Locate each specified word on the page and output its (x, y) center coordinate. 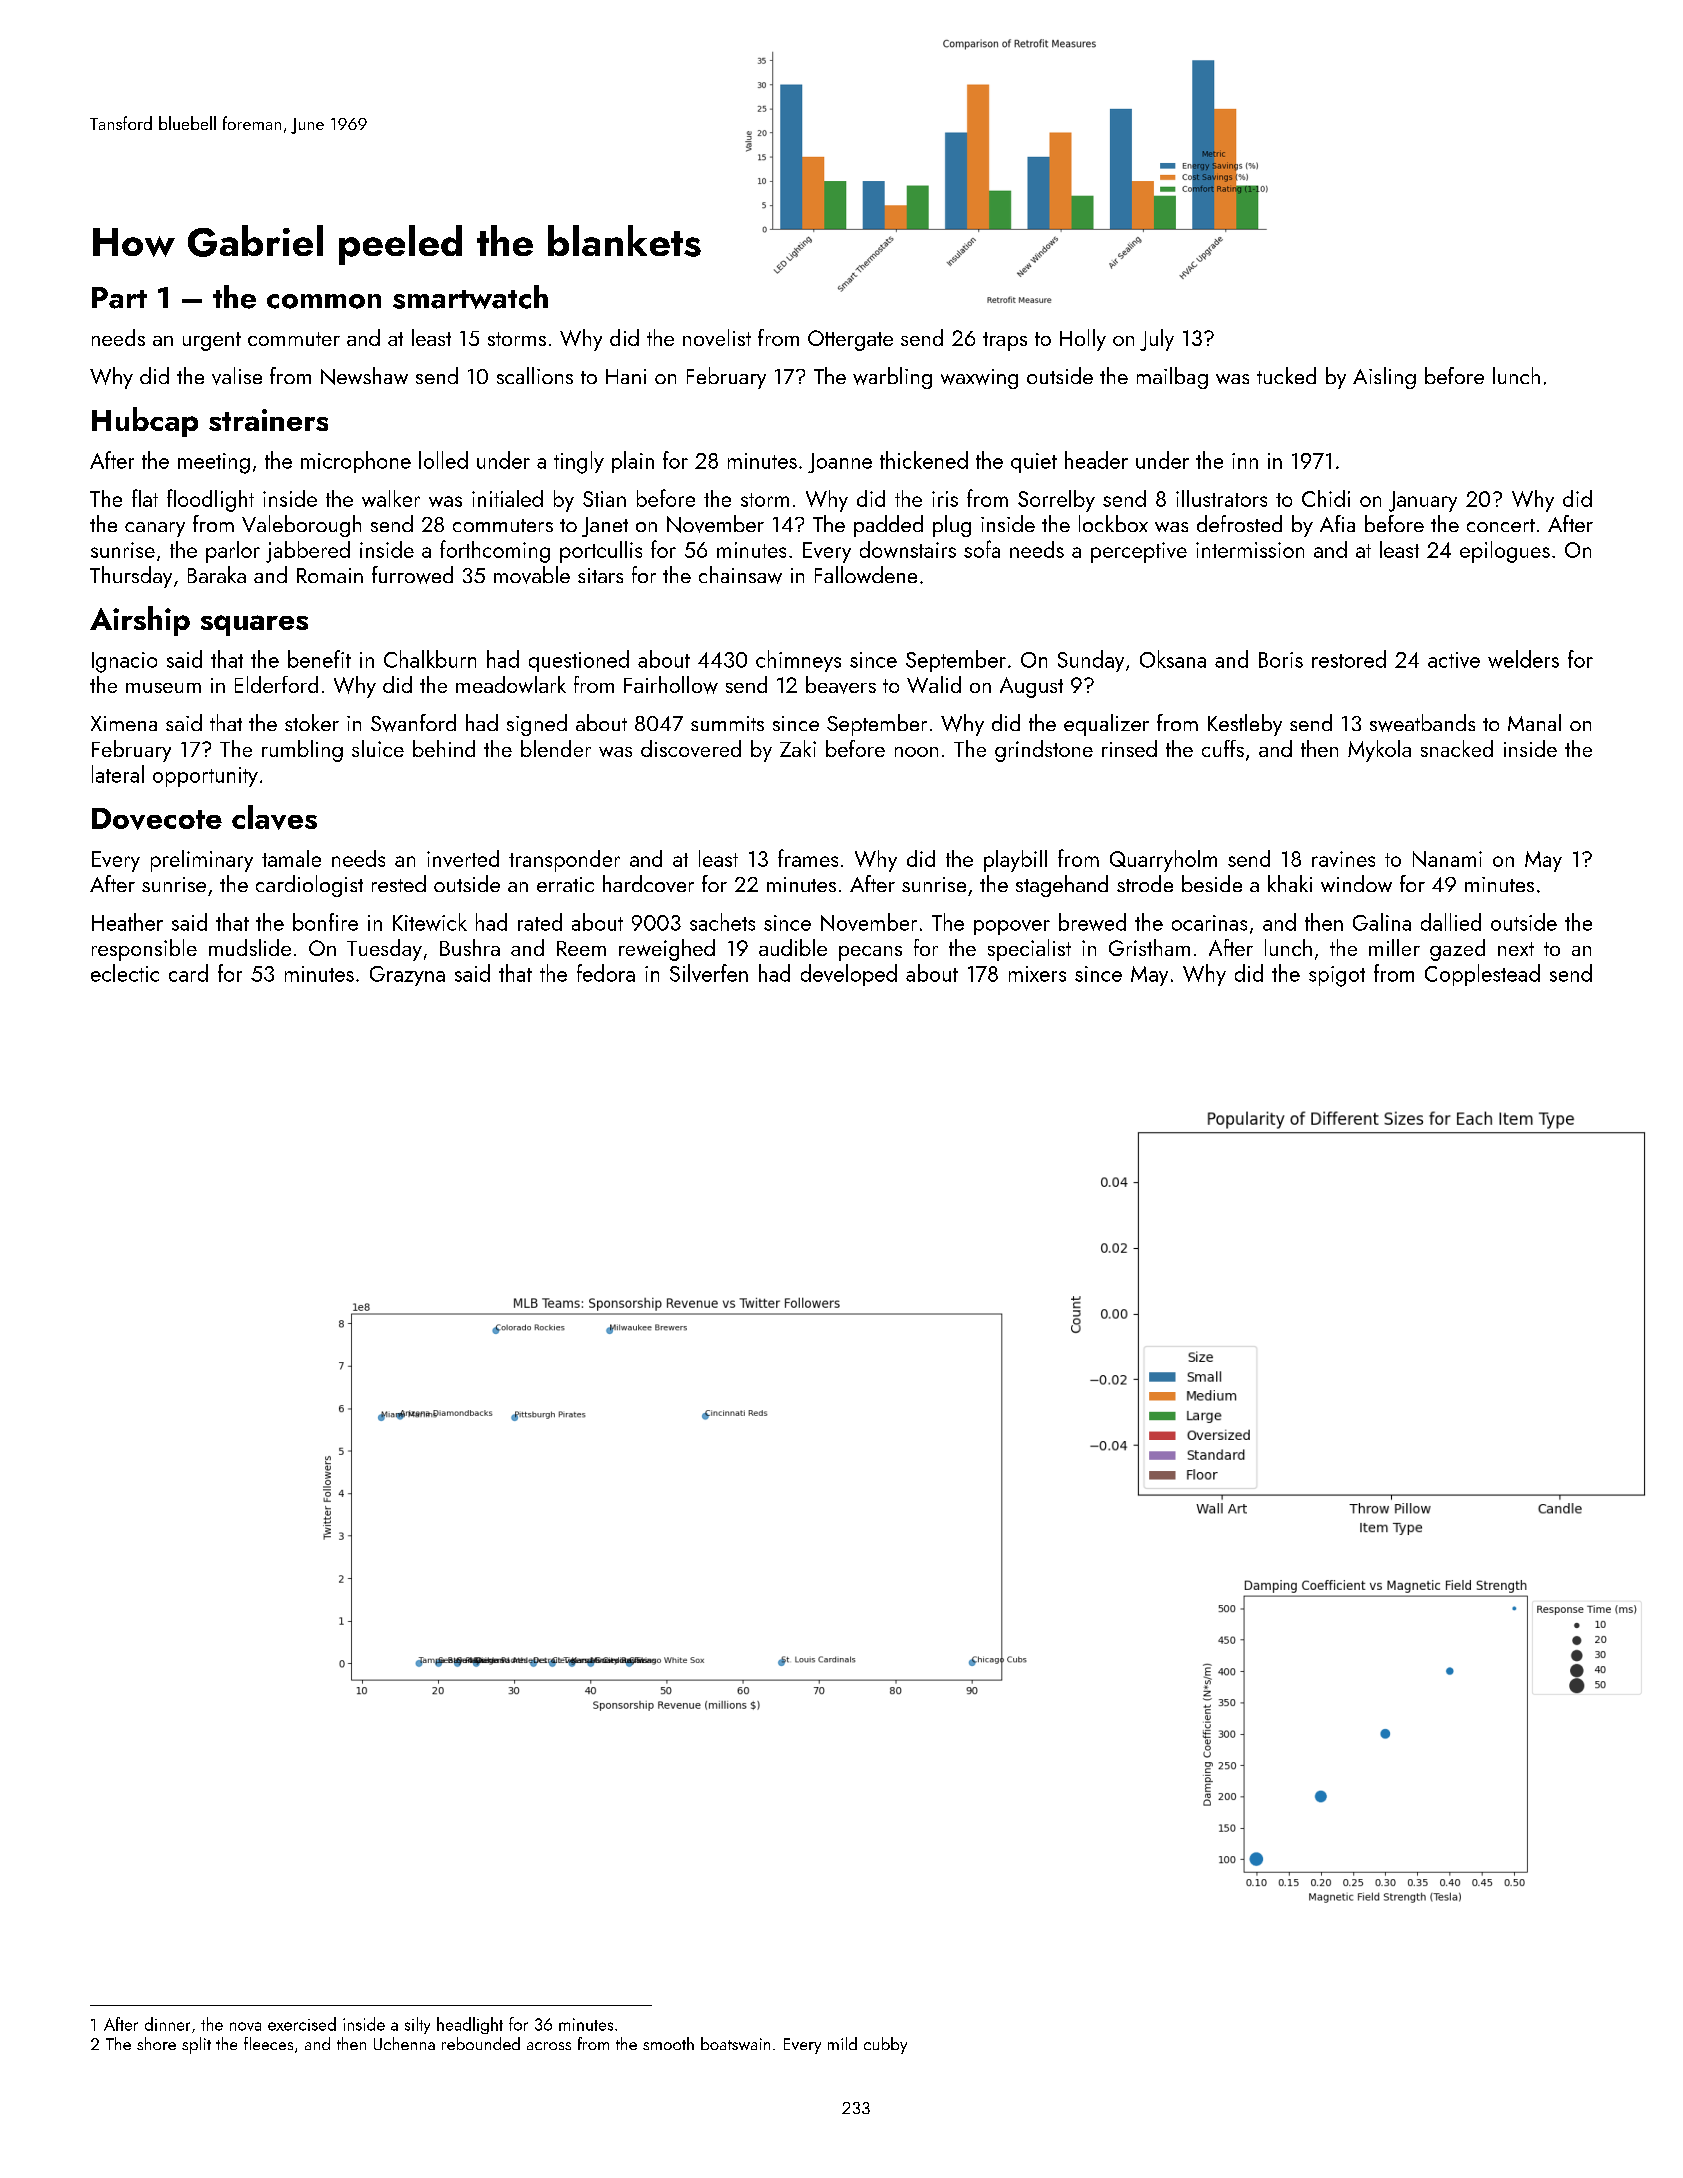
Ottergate (850, 340)
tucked (1286, 375)
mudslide (250, 947)
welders (1523, 659)
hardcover (648, 883)
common (324, 301)
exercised (302, 2024)
